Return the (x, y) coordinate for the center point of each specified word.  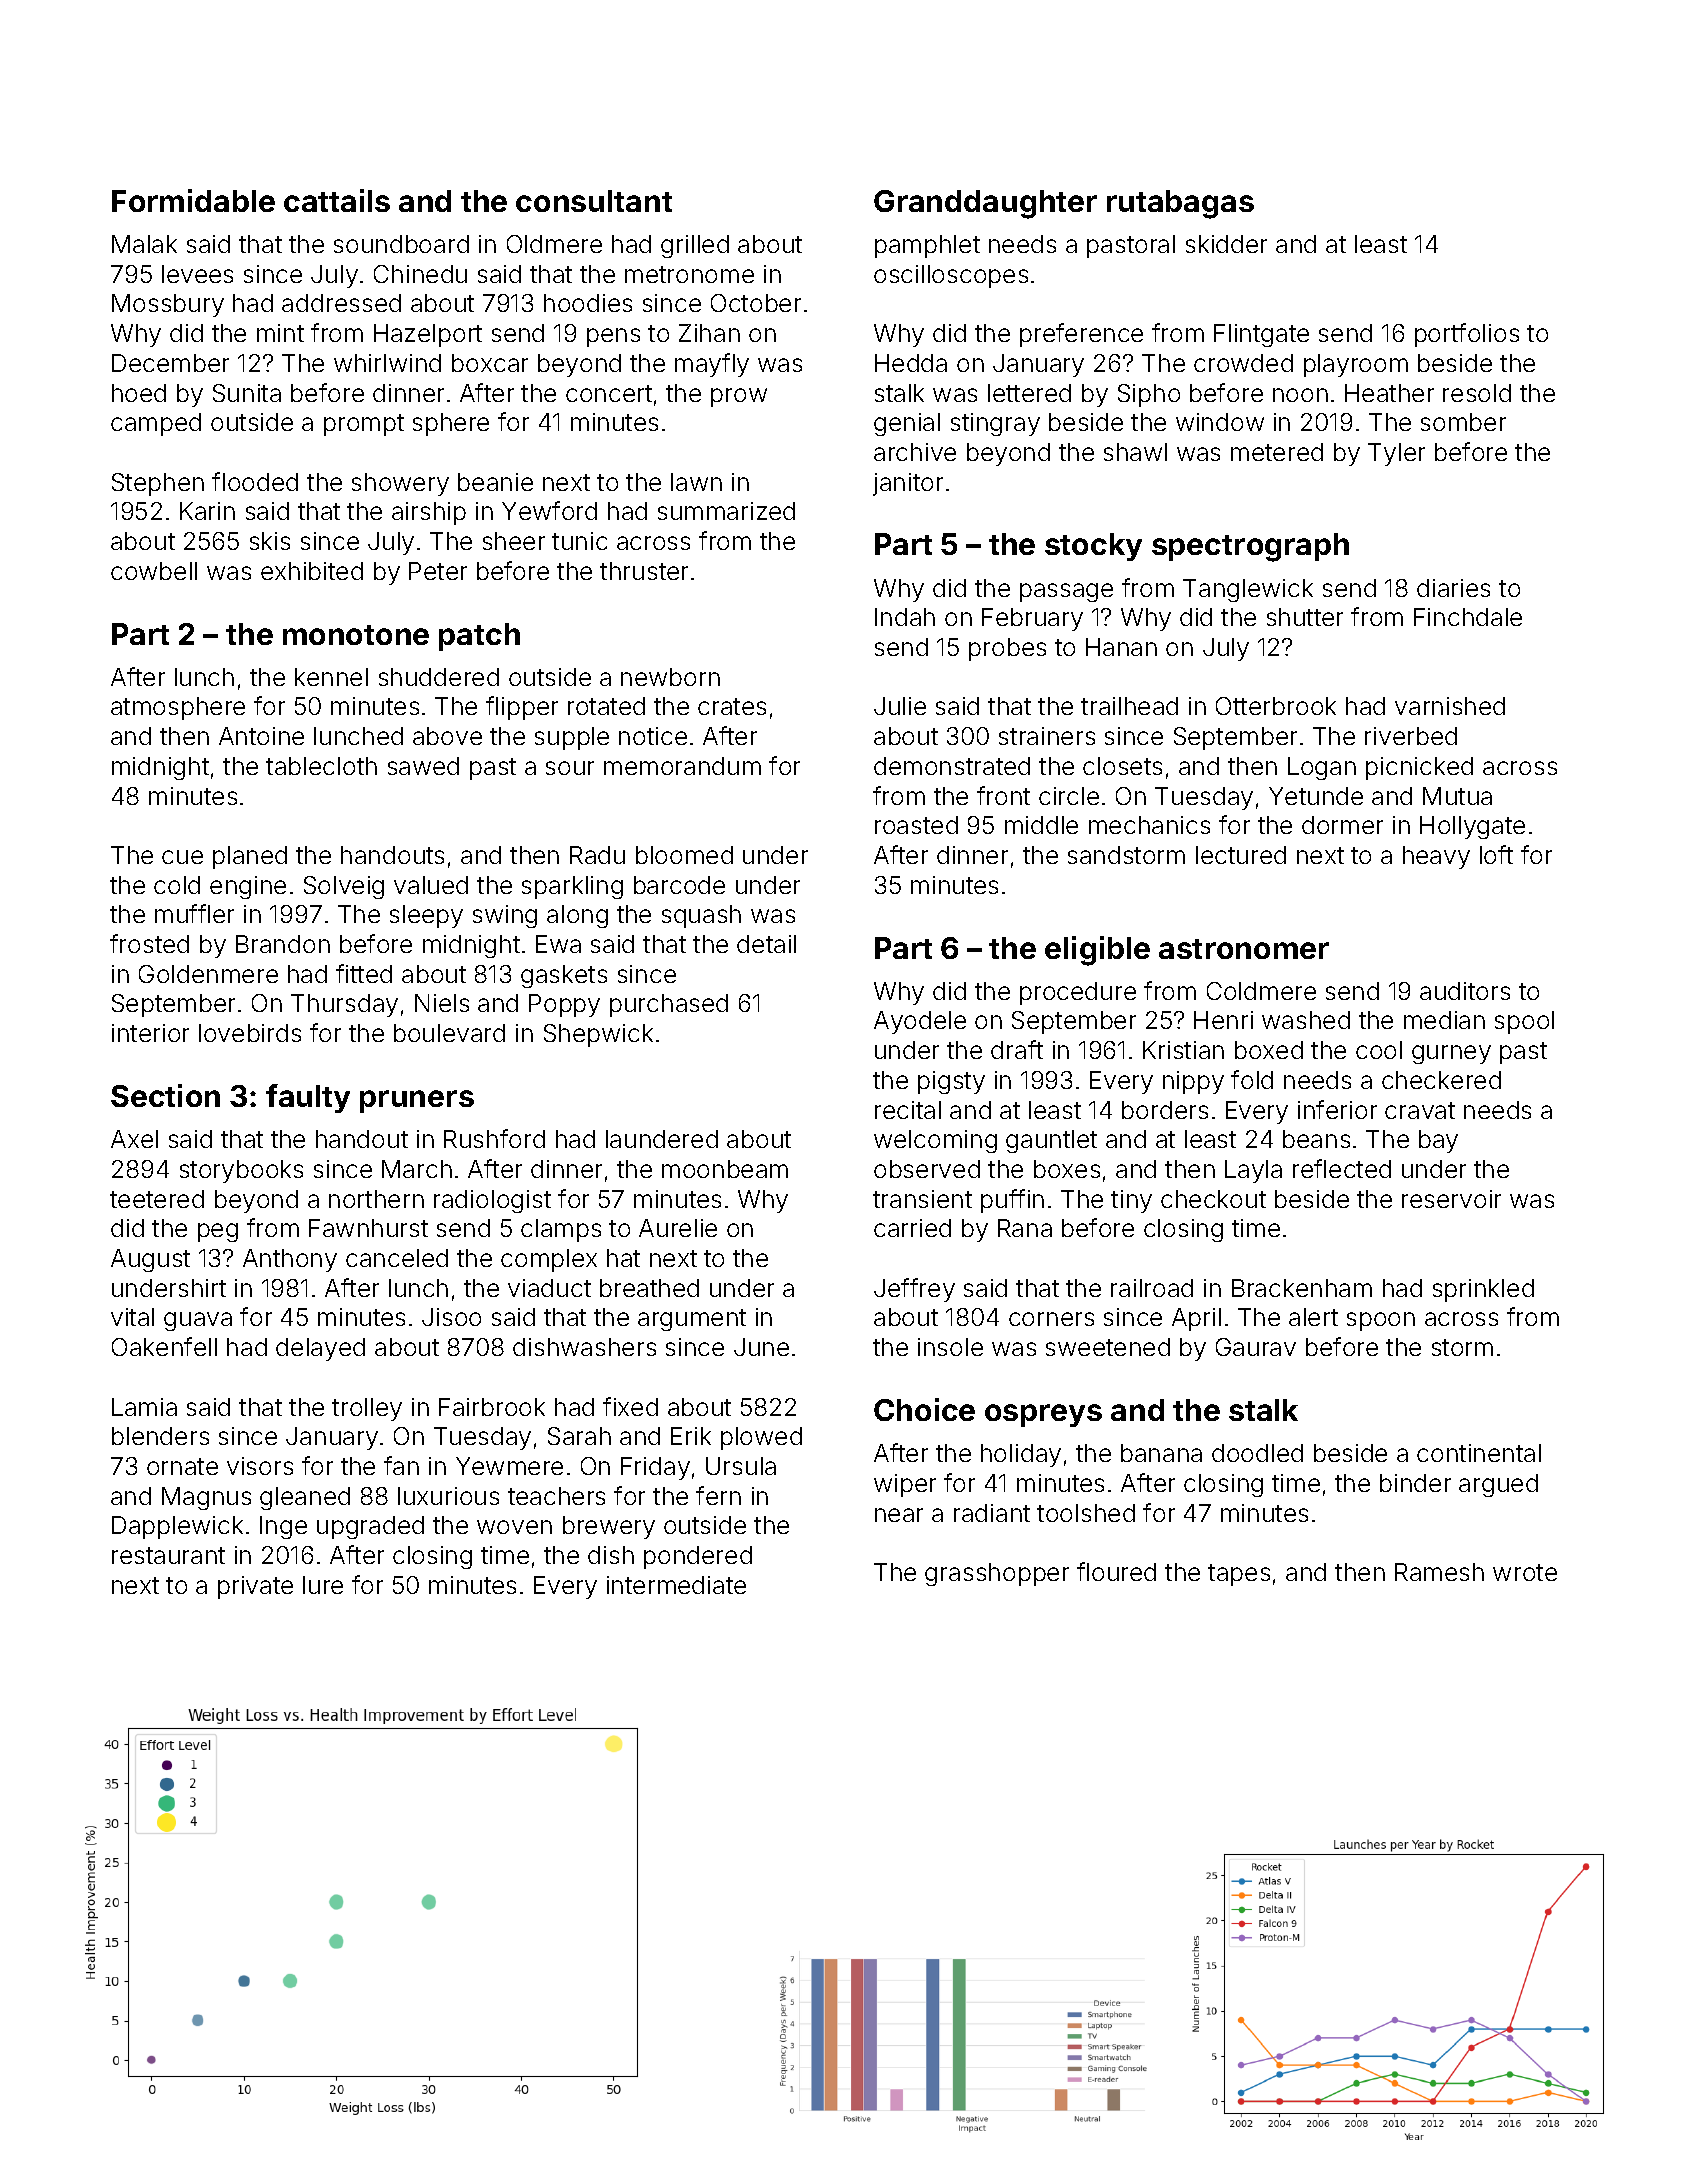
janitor (908, 484)
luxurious (448, 1496)
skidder (1226, 244)
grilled (695, 246)
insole (950, 1347)
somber (1463, 422)
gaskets (564, 976)
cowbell (154, 571)
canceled (397, 1258)
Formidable (193, 200)
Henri (1223, 1020)
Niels (442, 1003)
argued (1498, 1485)
